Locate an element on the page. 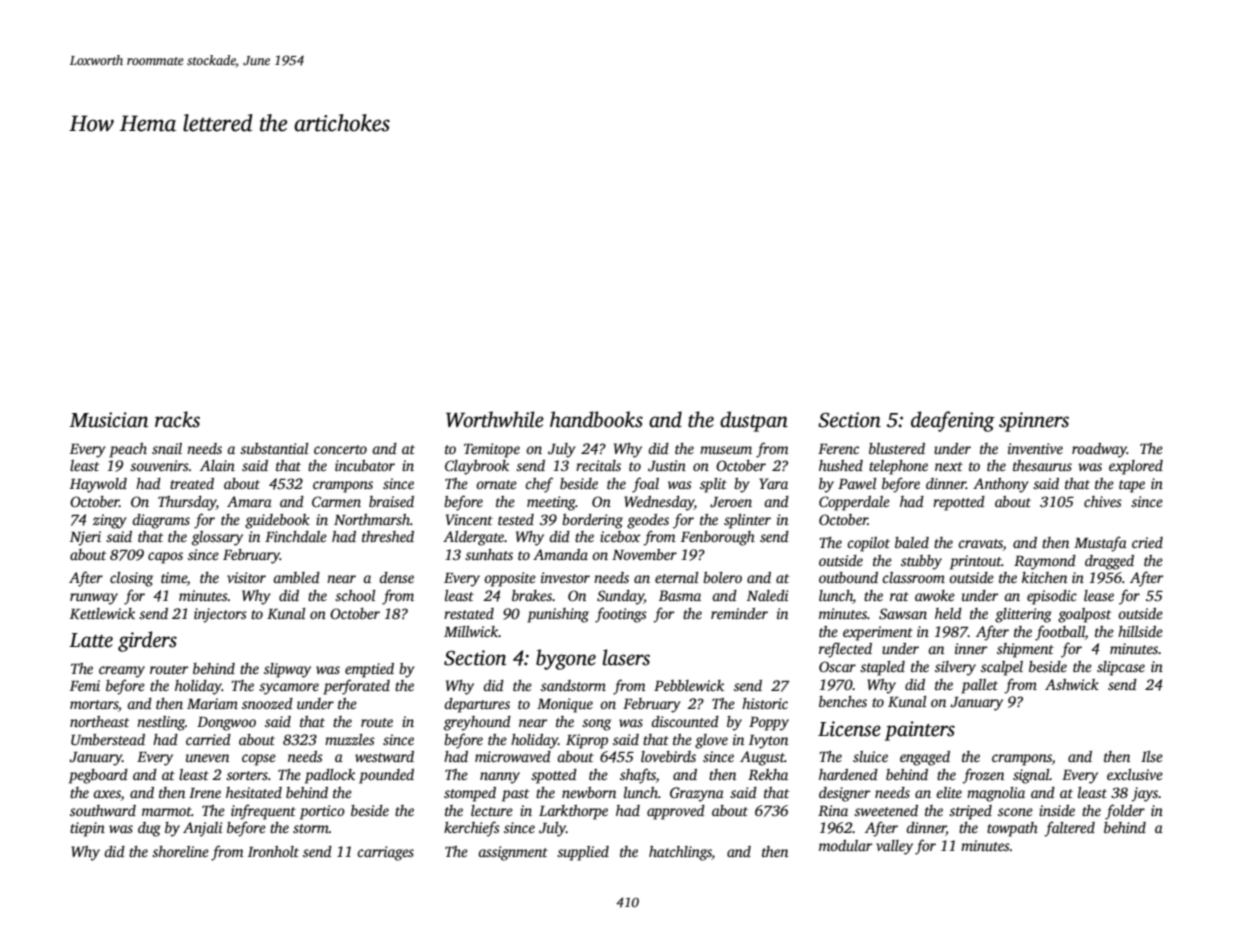 Image resolution: width=1233 pixels, height=952 pixels. Haywold is located at coordinates (98, 485).
